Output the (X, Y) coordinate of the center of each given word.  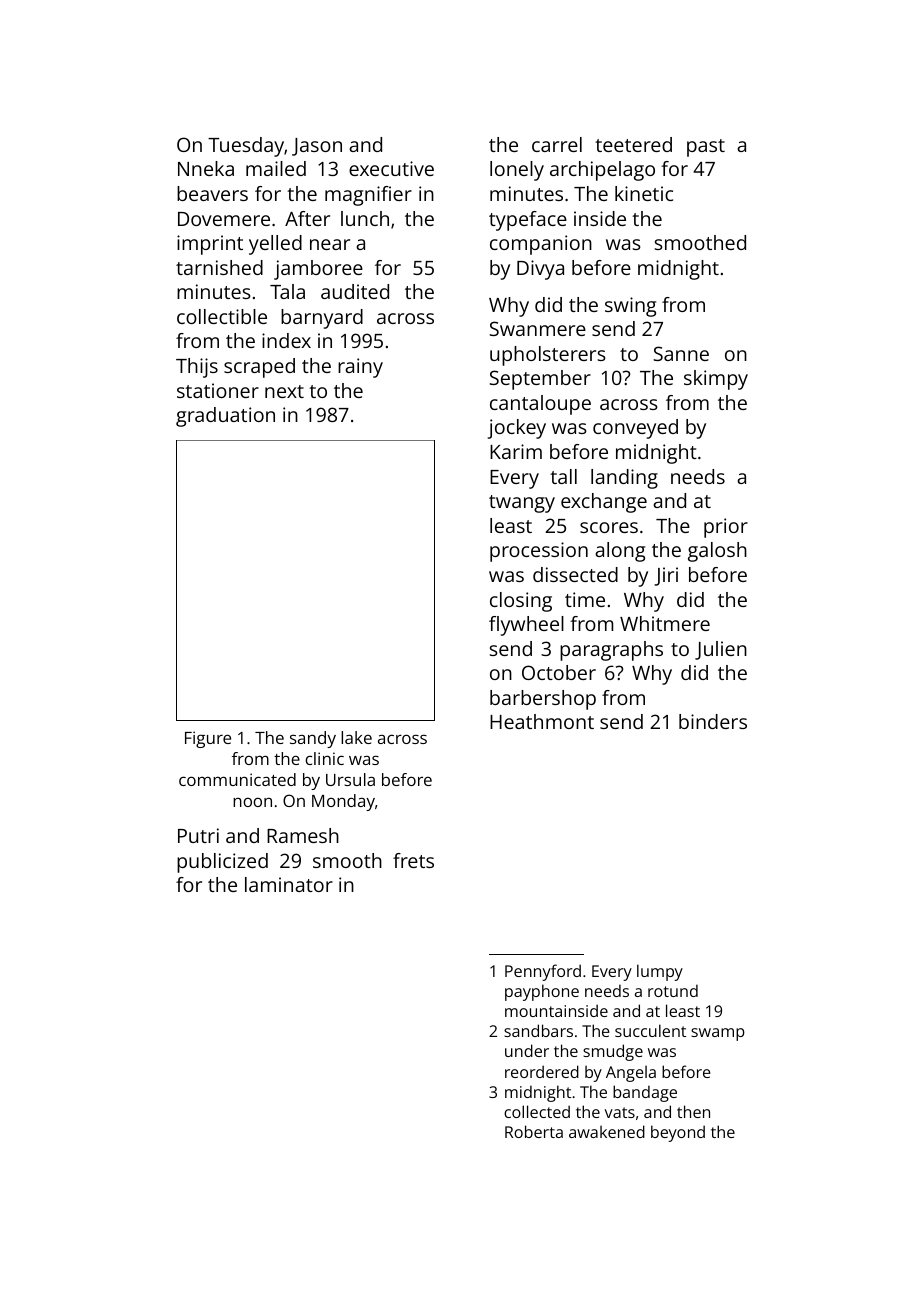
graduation (225, 417)
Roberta (534, 1131)
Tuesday (246, 147)
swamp (718, 1034)
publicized (222, 863)
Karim (516, 451)
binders (713, 721)
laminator (289, 884)
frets (413, 860)
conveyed (635, 429)
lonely (517, 171)
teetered (633, 144)
